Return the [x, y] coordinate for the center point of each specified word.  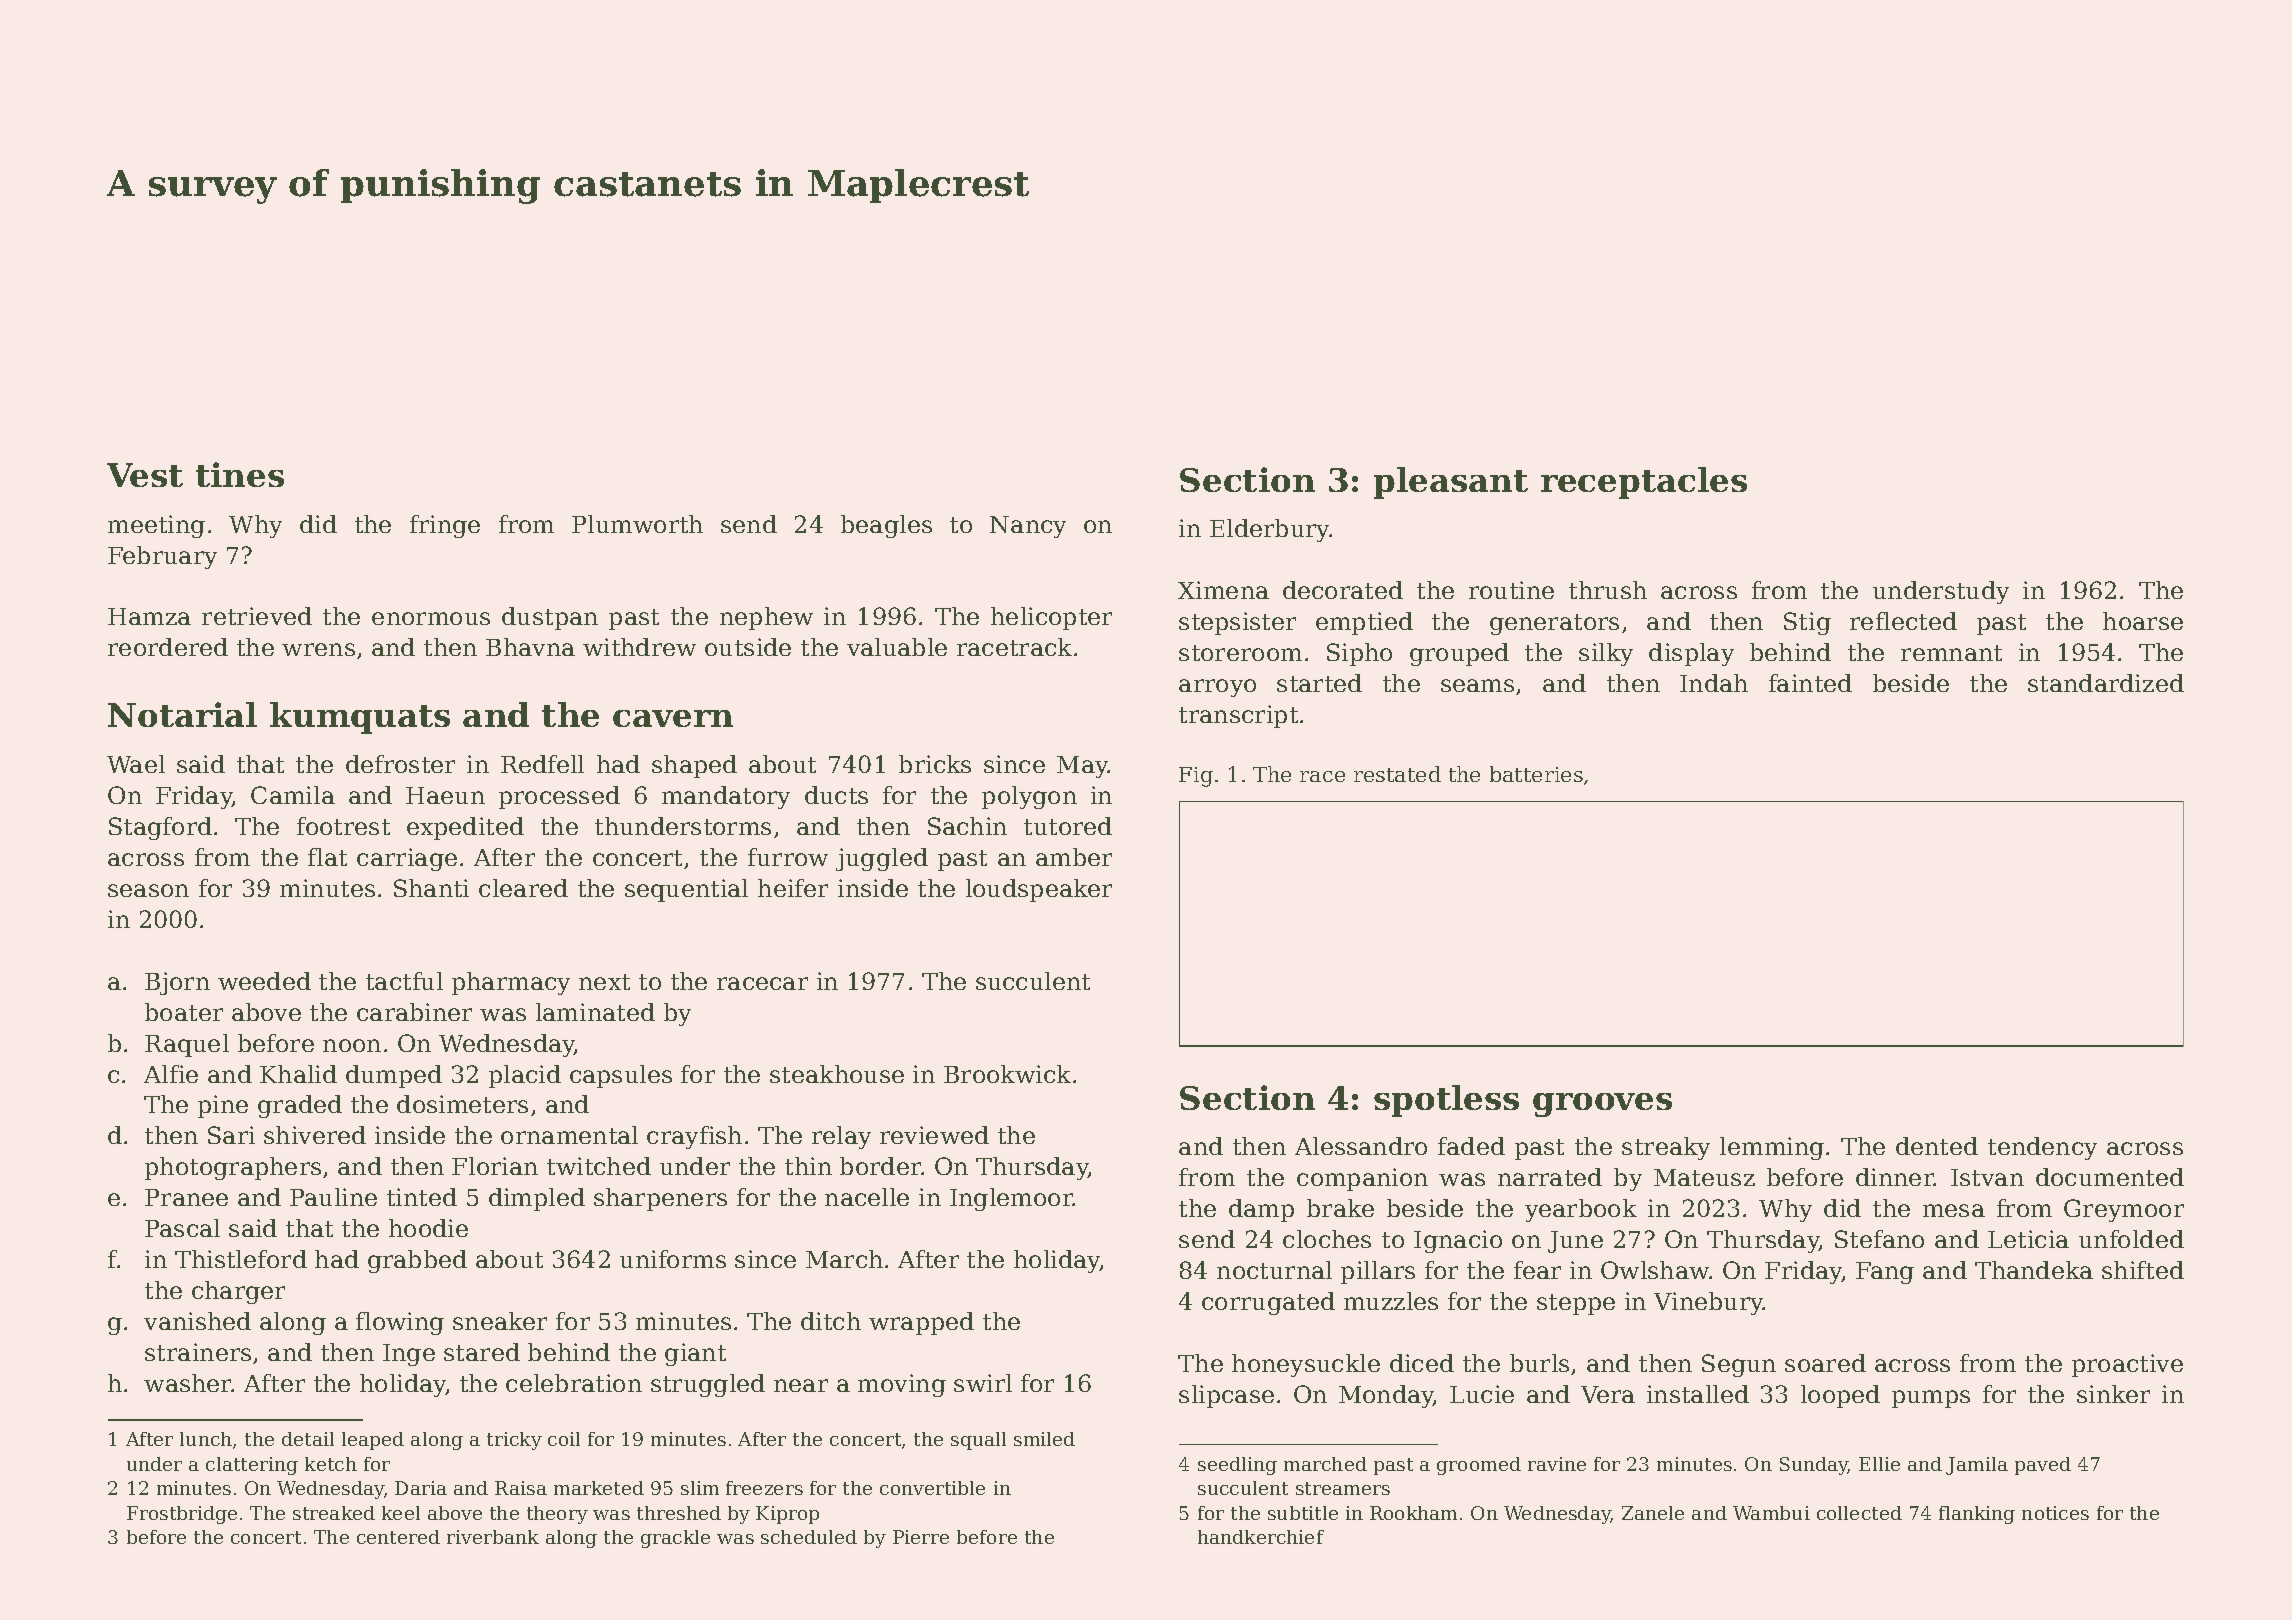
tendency [2042, 1148]
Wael [136, 764]
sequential [686, 890]
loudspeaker [1039, 890]
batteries [1536, 774]
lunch [206, 1439]
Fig [1196, 777]
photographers [233, 1168]
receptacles [1644, 483]
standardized [2106, 683]
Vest [145, 475]
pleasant [1451, 483]
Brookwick [1007, 1074]
